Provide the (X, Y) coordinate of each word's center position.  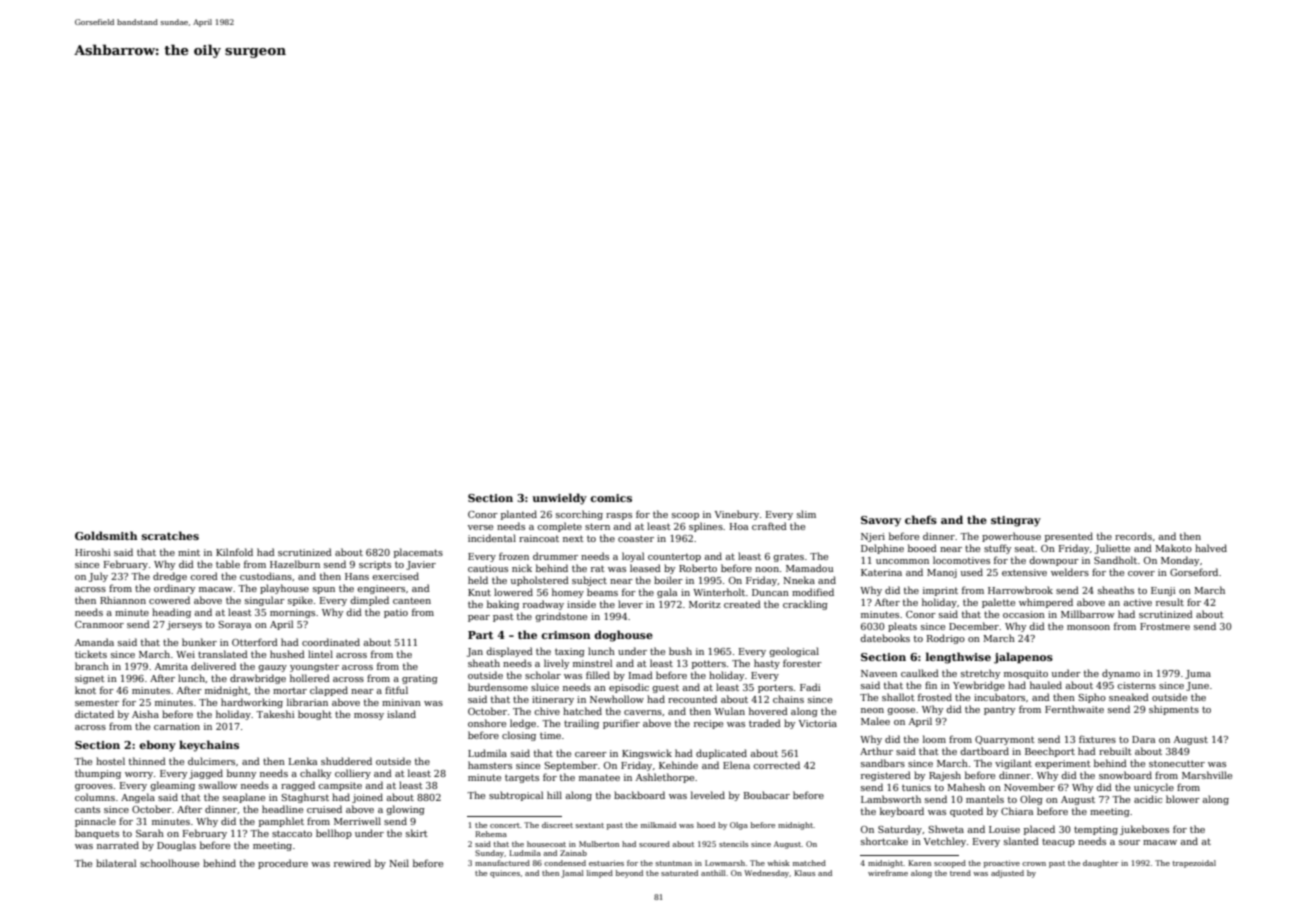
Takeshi (275, 714)
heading (171, 613)
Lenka (303, 761)
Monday (1180, 561)
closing (519, 736)
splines (706, 527)
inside (581, 604)
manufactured (502, 863)
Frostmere (1165, 626)
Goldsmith (106, 535)
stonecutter (1177, 763)
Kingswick (647, 754)
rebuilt (1115, 751)
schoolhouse (169, 863)
